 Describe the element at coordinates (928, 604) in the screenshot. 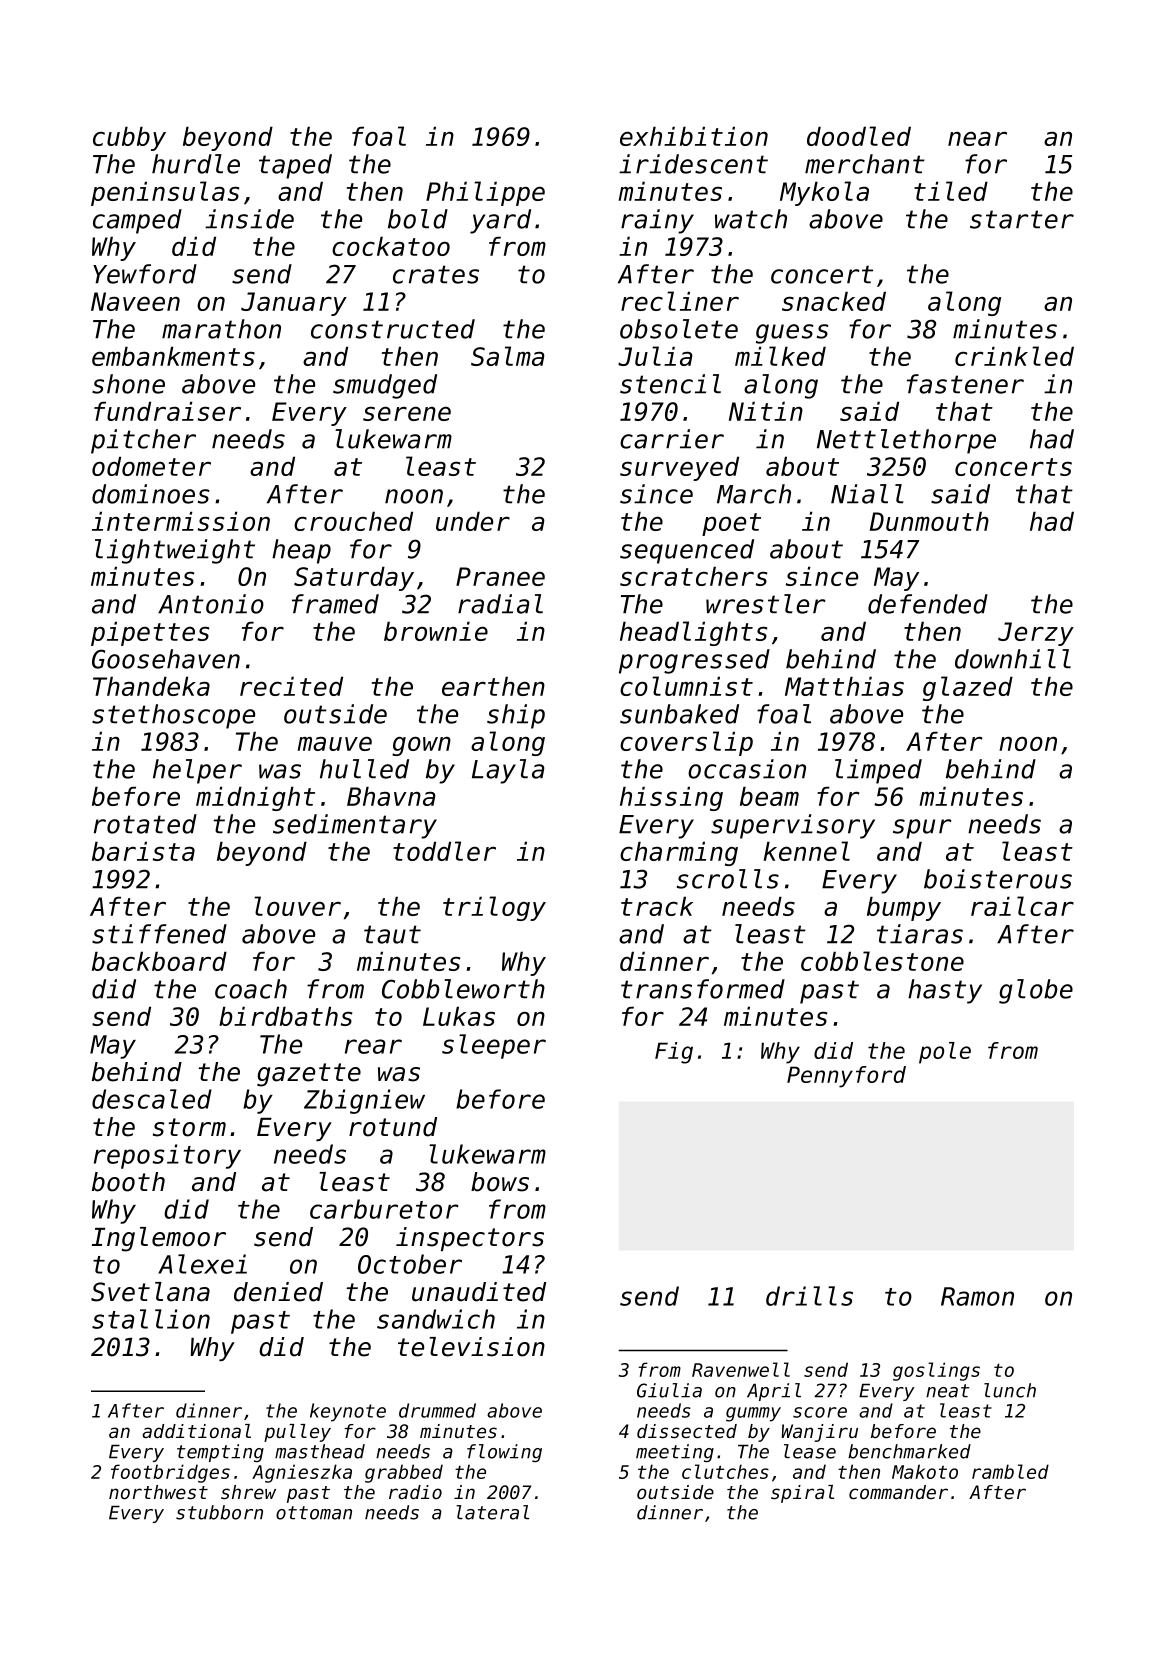

I see `defended` at that location.
